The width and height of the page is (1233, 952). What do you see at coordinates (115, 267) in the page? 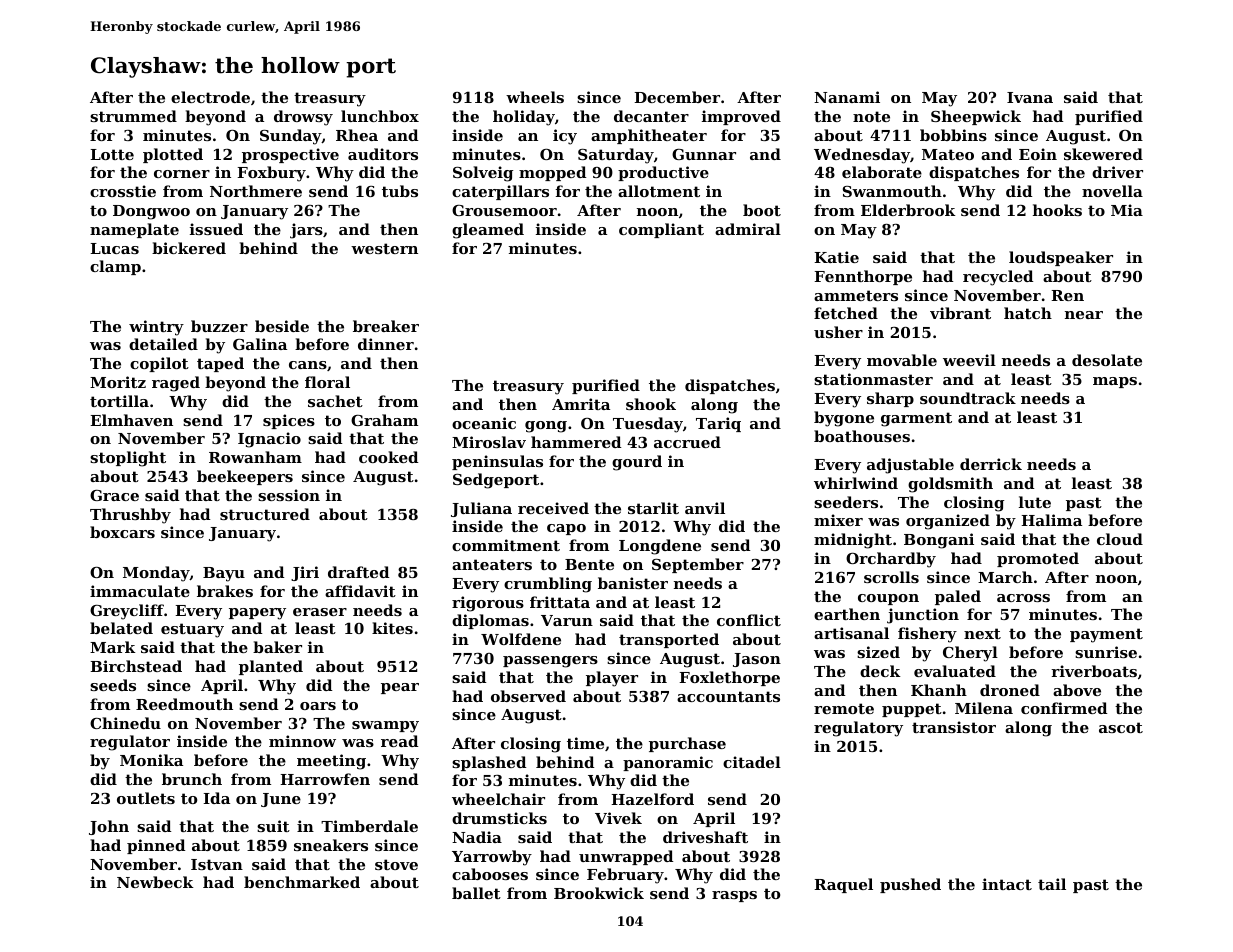
I see `clamp` at bounding box center [115, 267].
